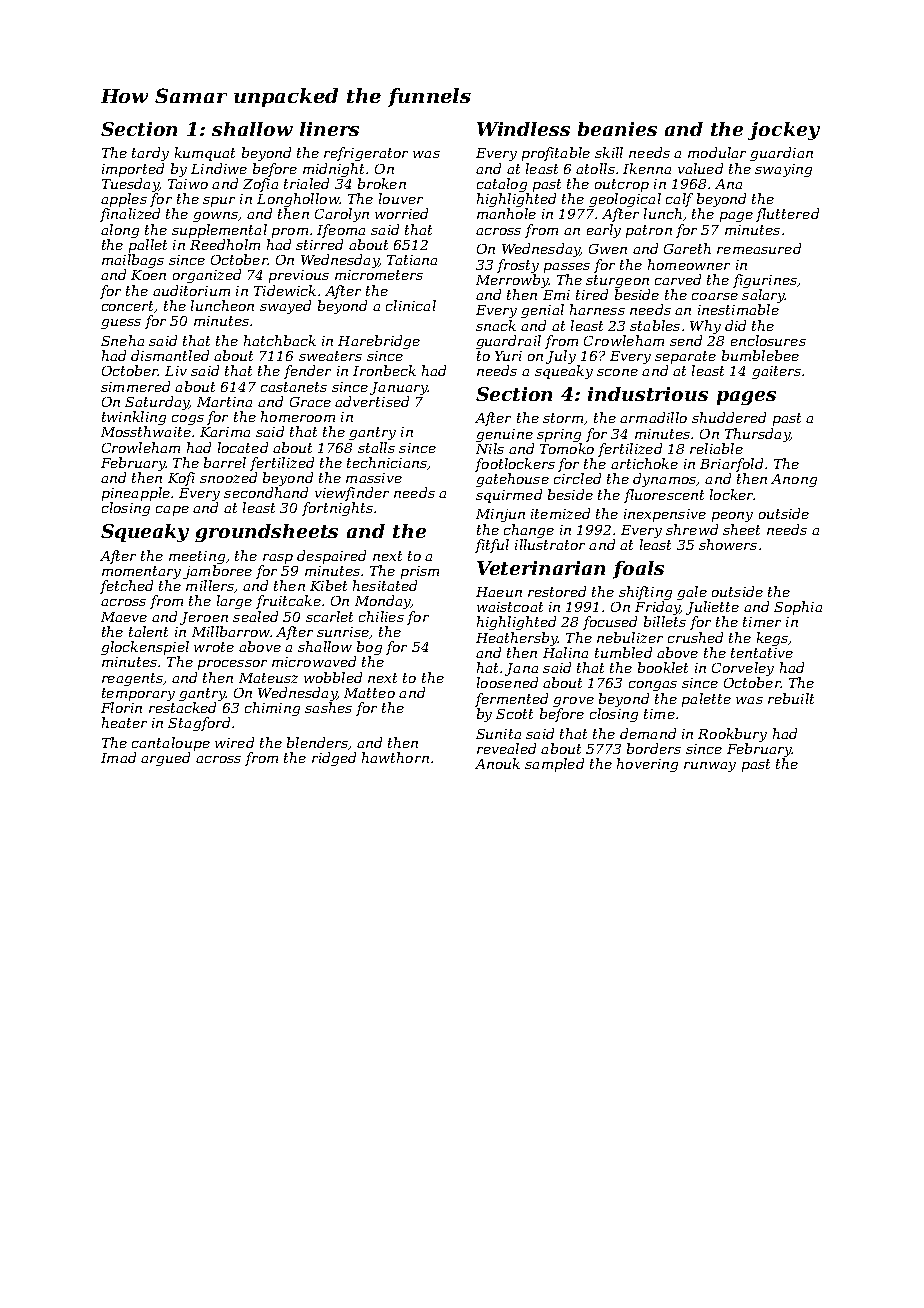  I want to click on fluttered, so click(787, 215).
